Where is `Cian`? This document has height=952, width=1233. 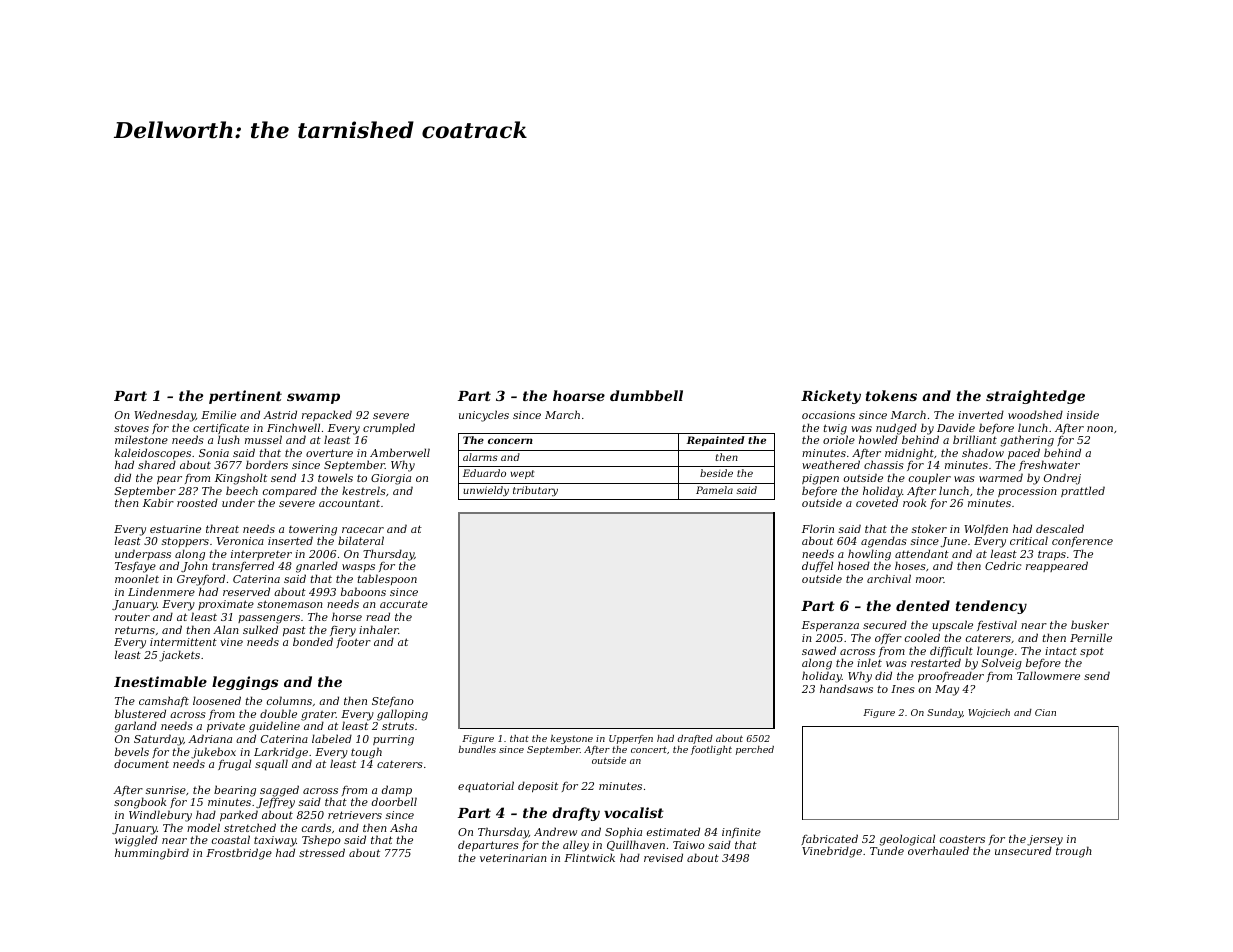 Cian is located at coordinates (1045, 712).
